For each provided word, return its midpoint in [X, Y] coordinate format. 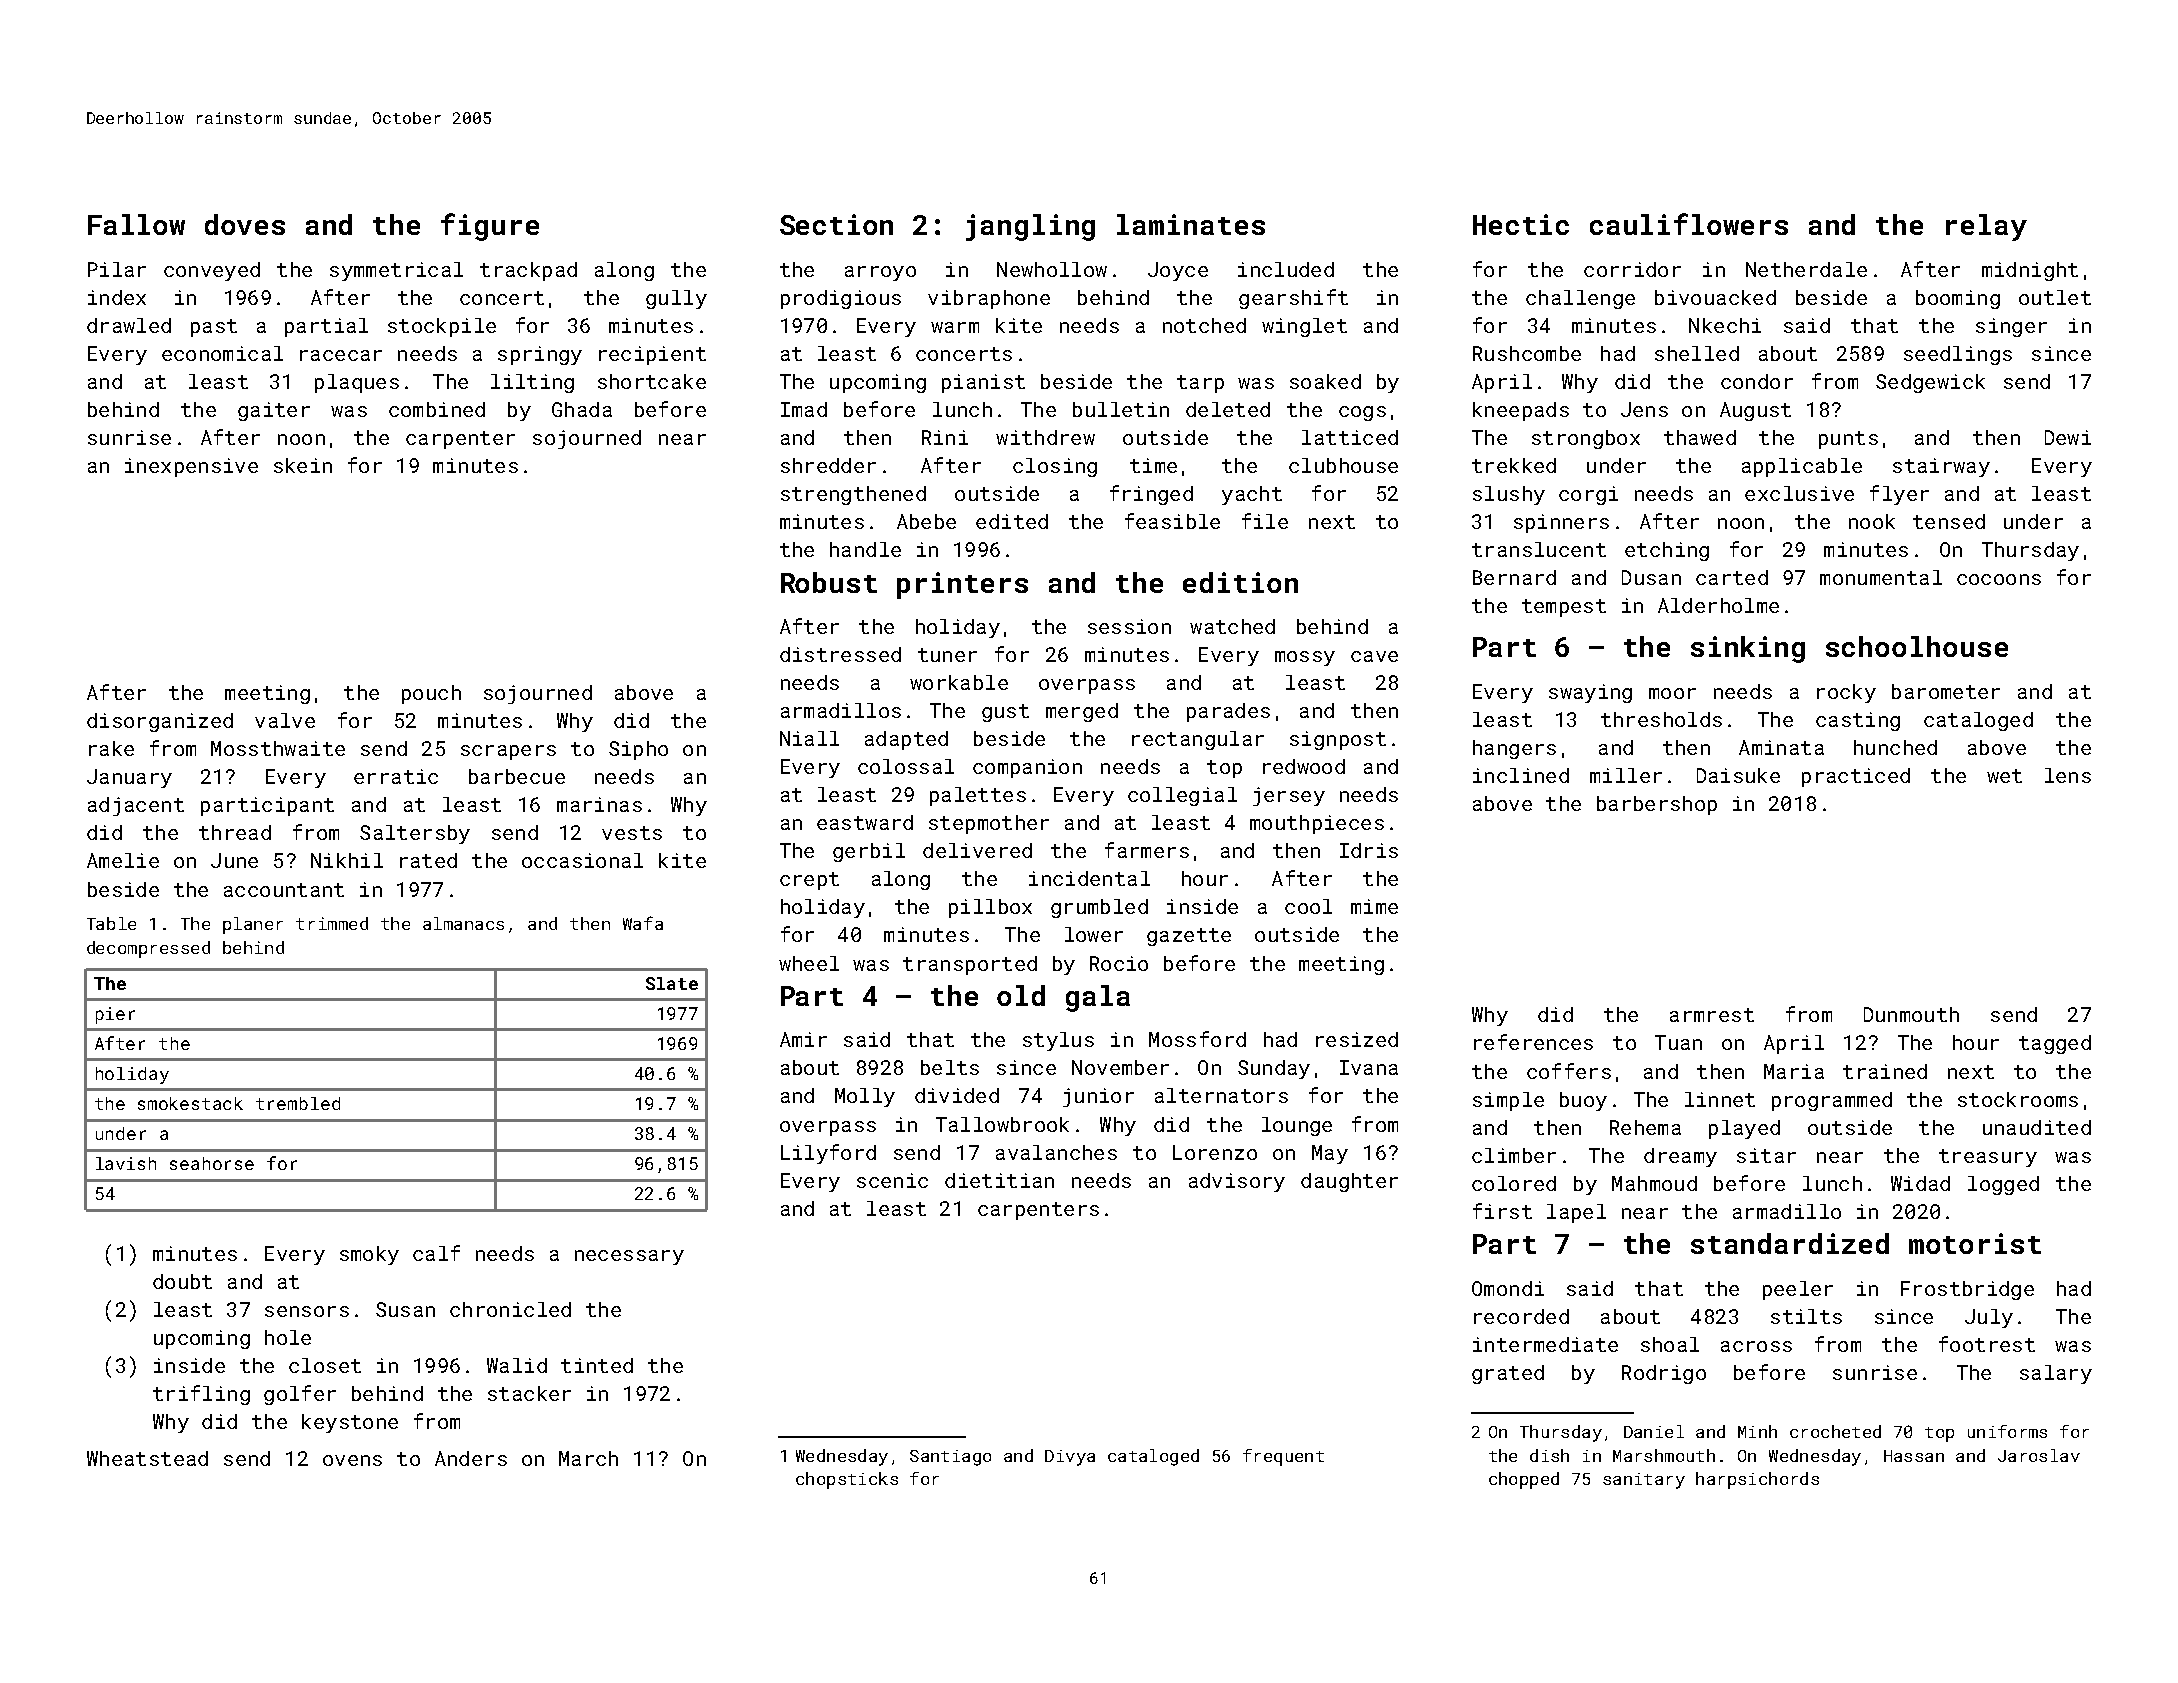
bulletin [1121, 409]
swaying [1590, 693]
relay [1986, 227]
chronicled [510, 1309]
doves [245, 224]
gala [1098, 998]
